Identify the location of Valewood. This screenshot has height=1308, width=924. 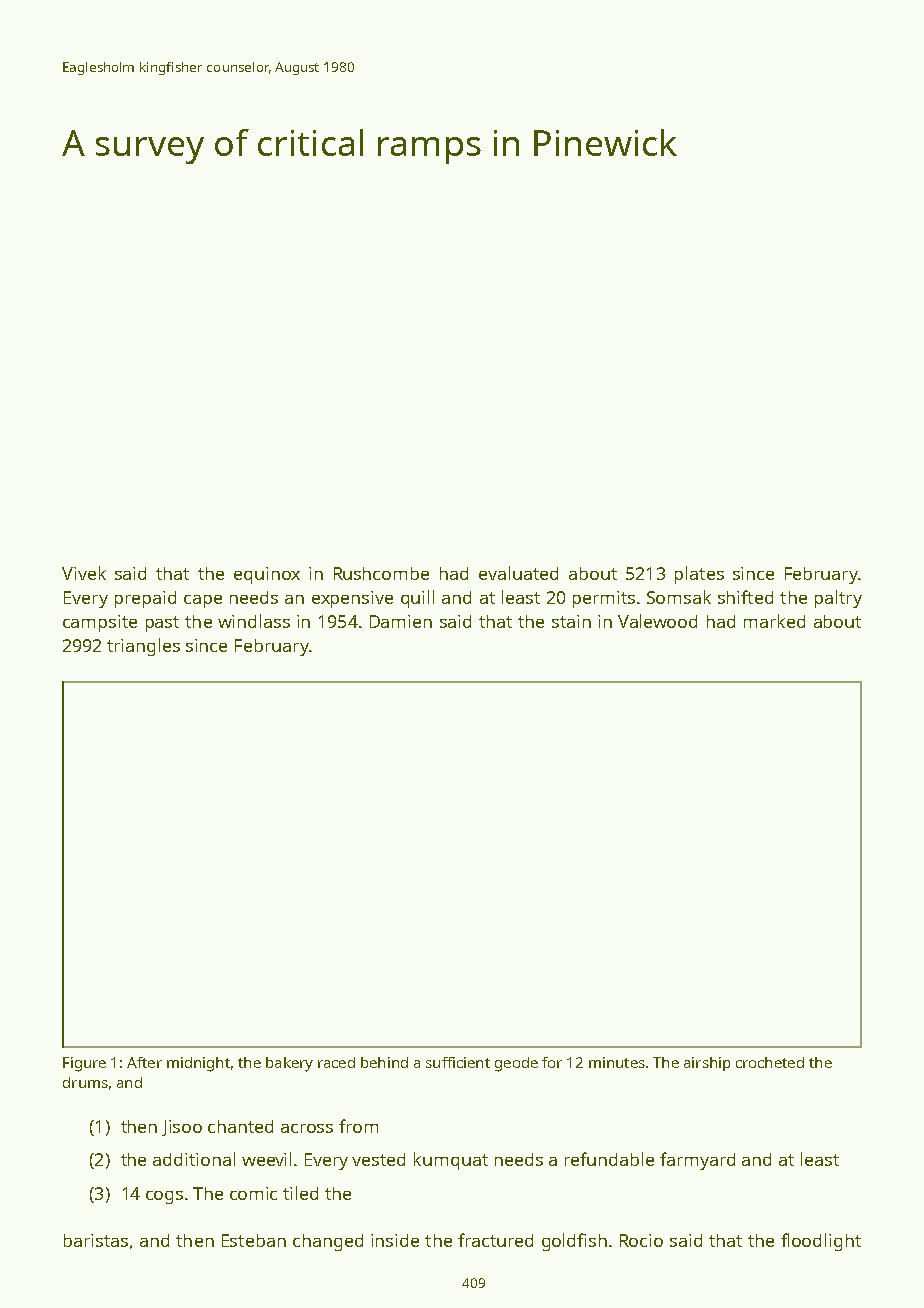
(657, 621).
